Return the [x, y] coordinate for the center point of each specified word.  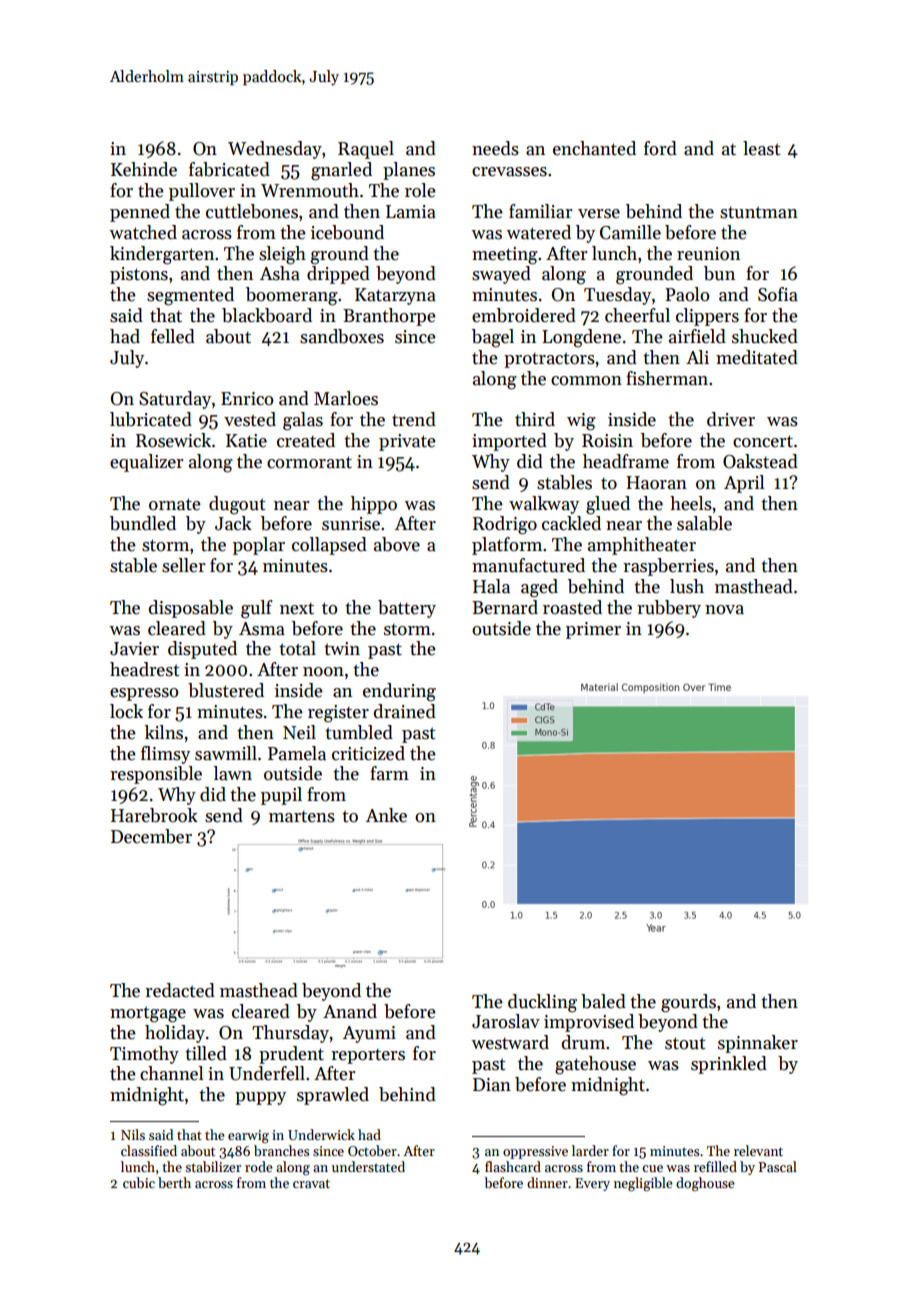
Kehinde [144, 169]
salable [704, 523]
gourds [688, 1003]
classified [149, 1150]
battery [407, 609]
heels [691, 503]
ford [660, 148]
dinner [547, 1182]
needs [495, 148]
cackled [571, 523]
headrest [145, 669]
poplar [259, 546]
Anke [386, 815]
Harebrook [154, 815]
